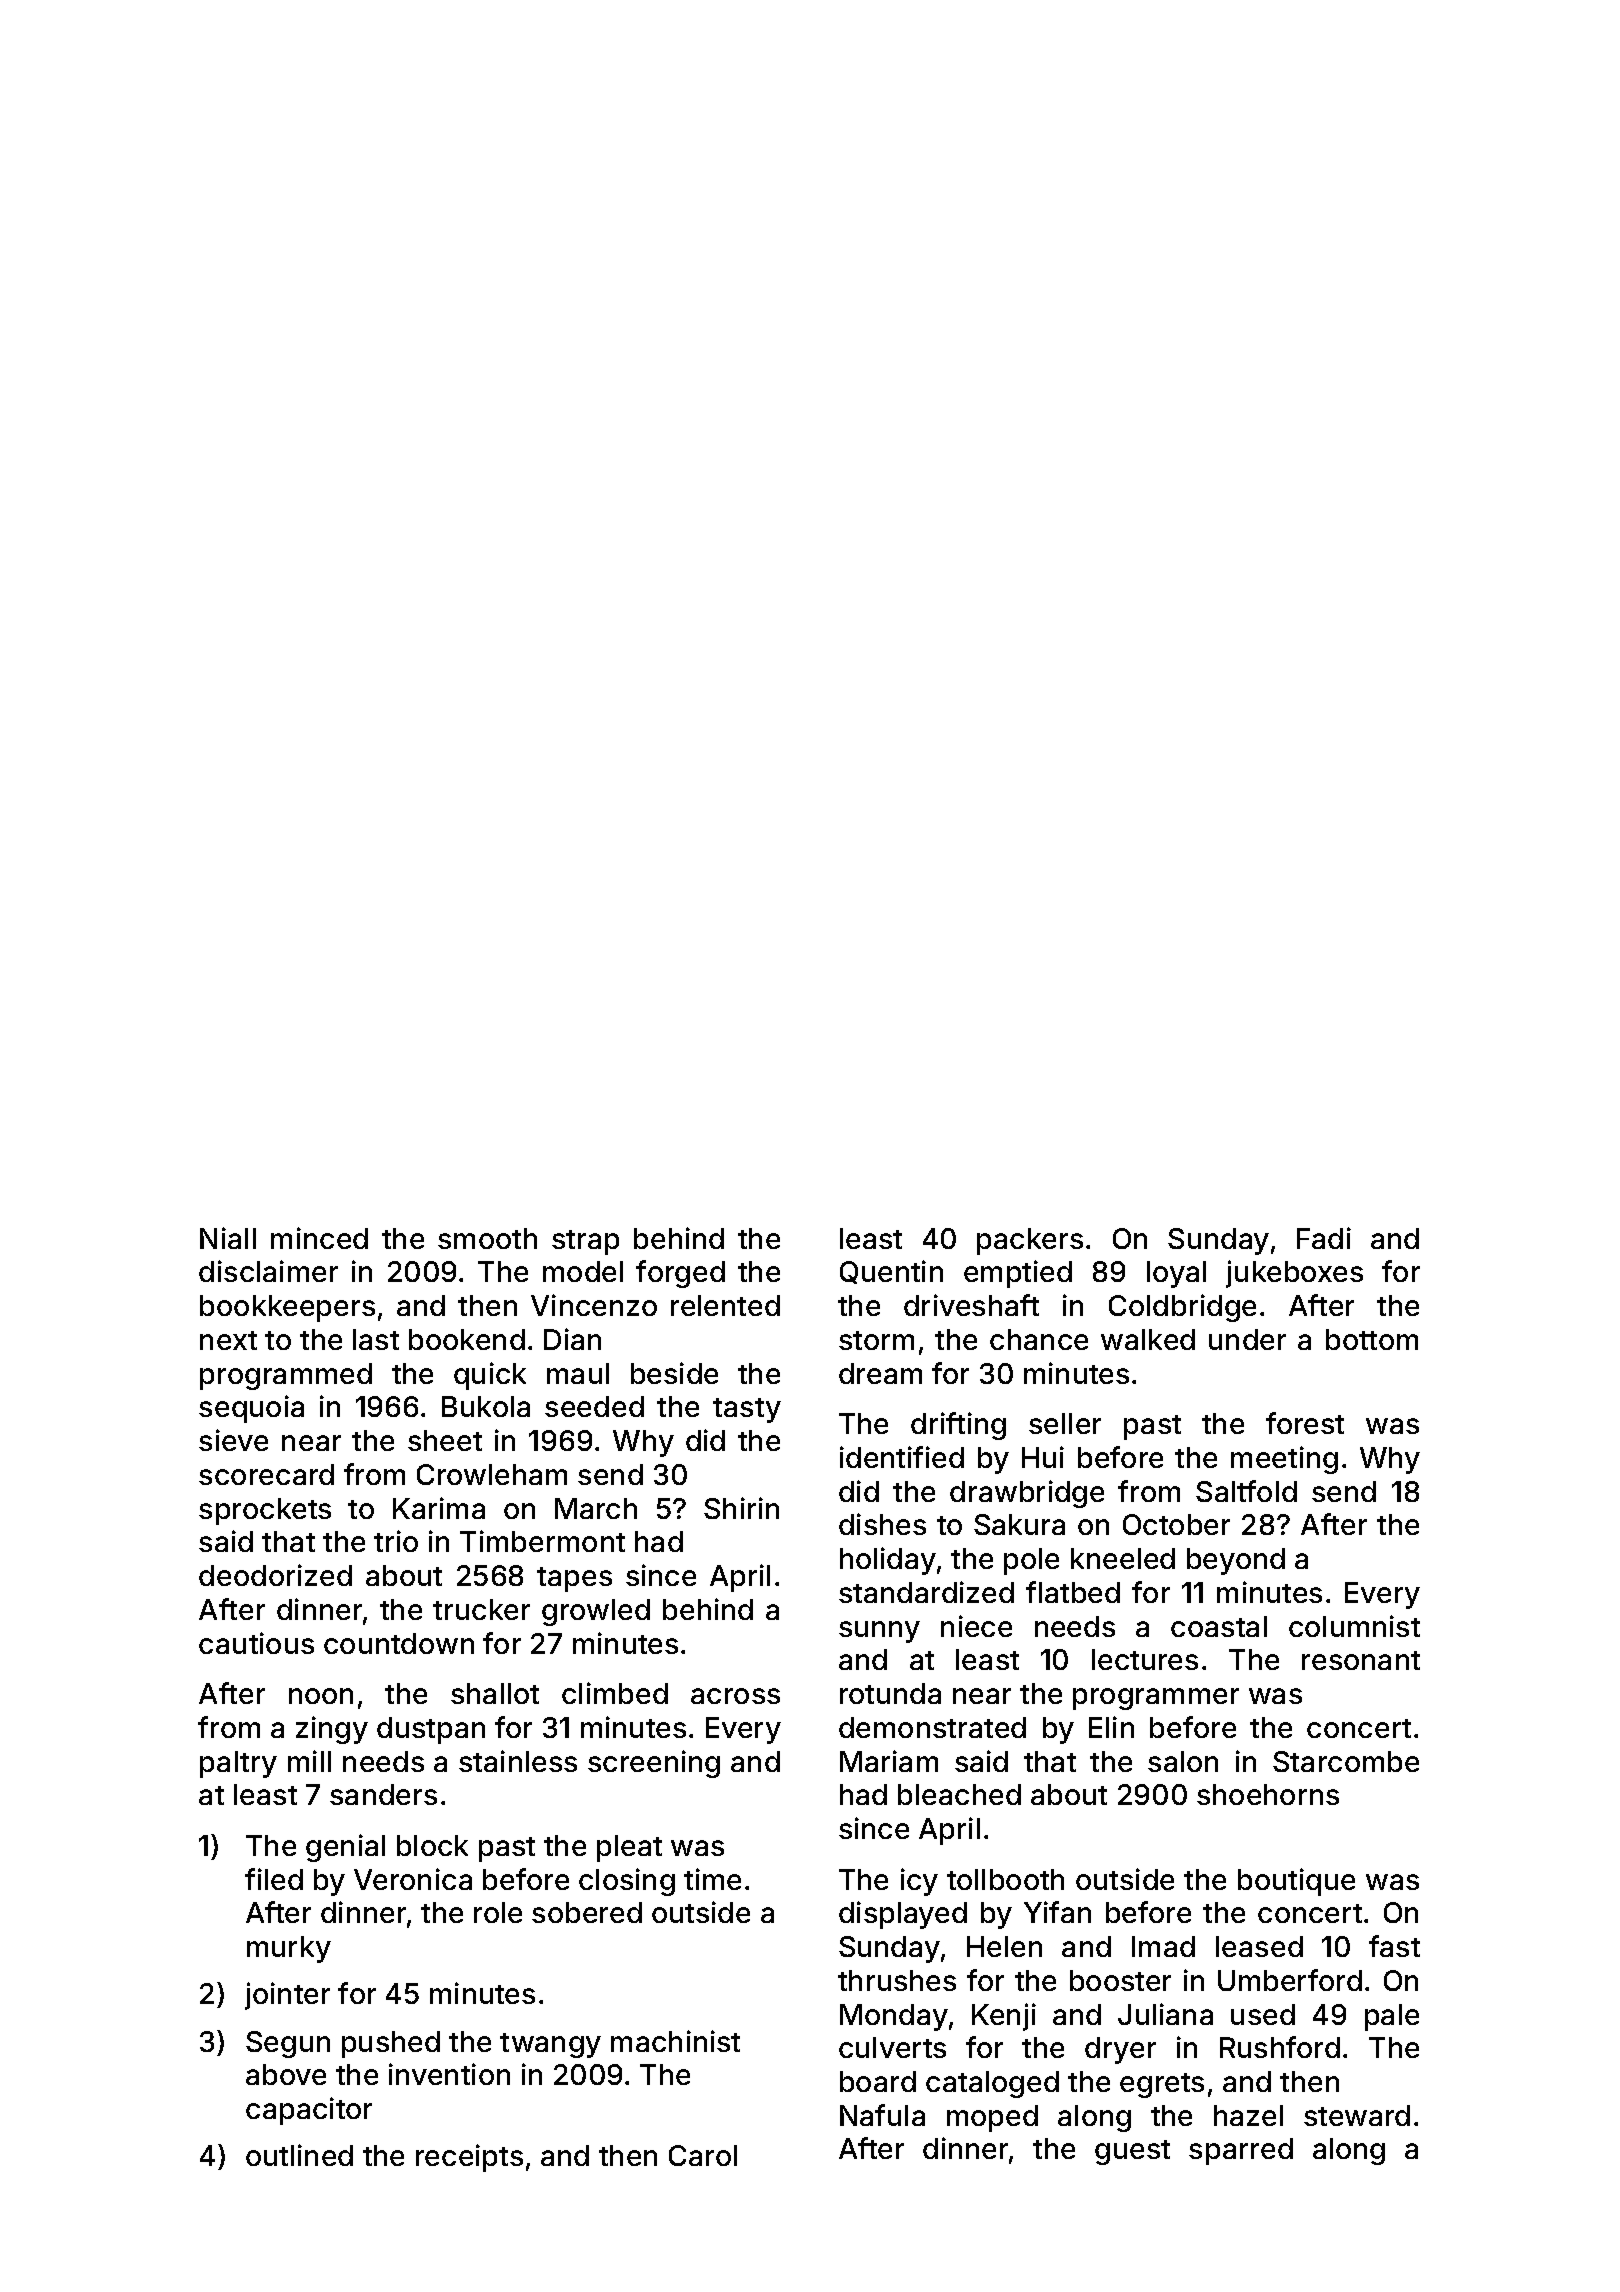 Image resolution: width=1620 pixels, height=2292 pixels. I want to click on boutique, so click(1296, 1882).
